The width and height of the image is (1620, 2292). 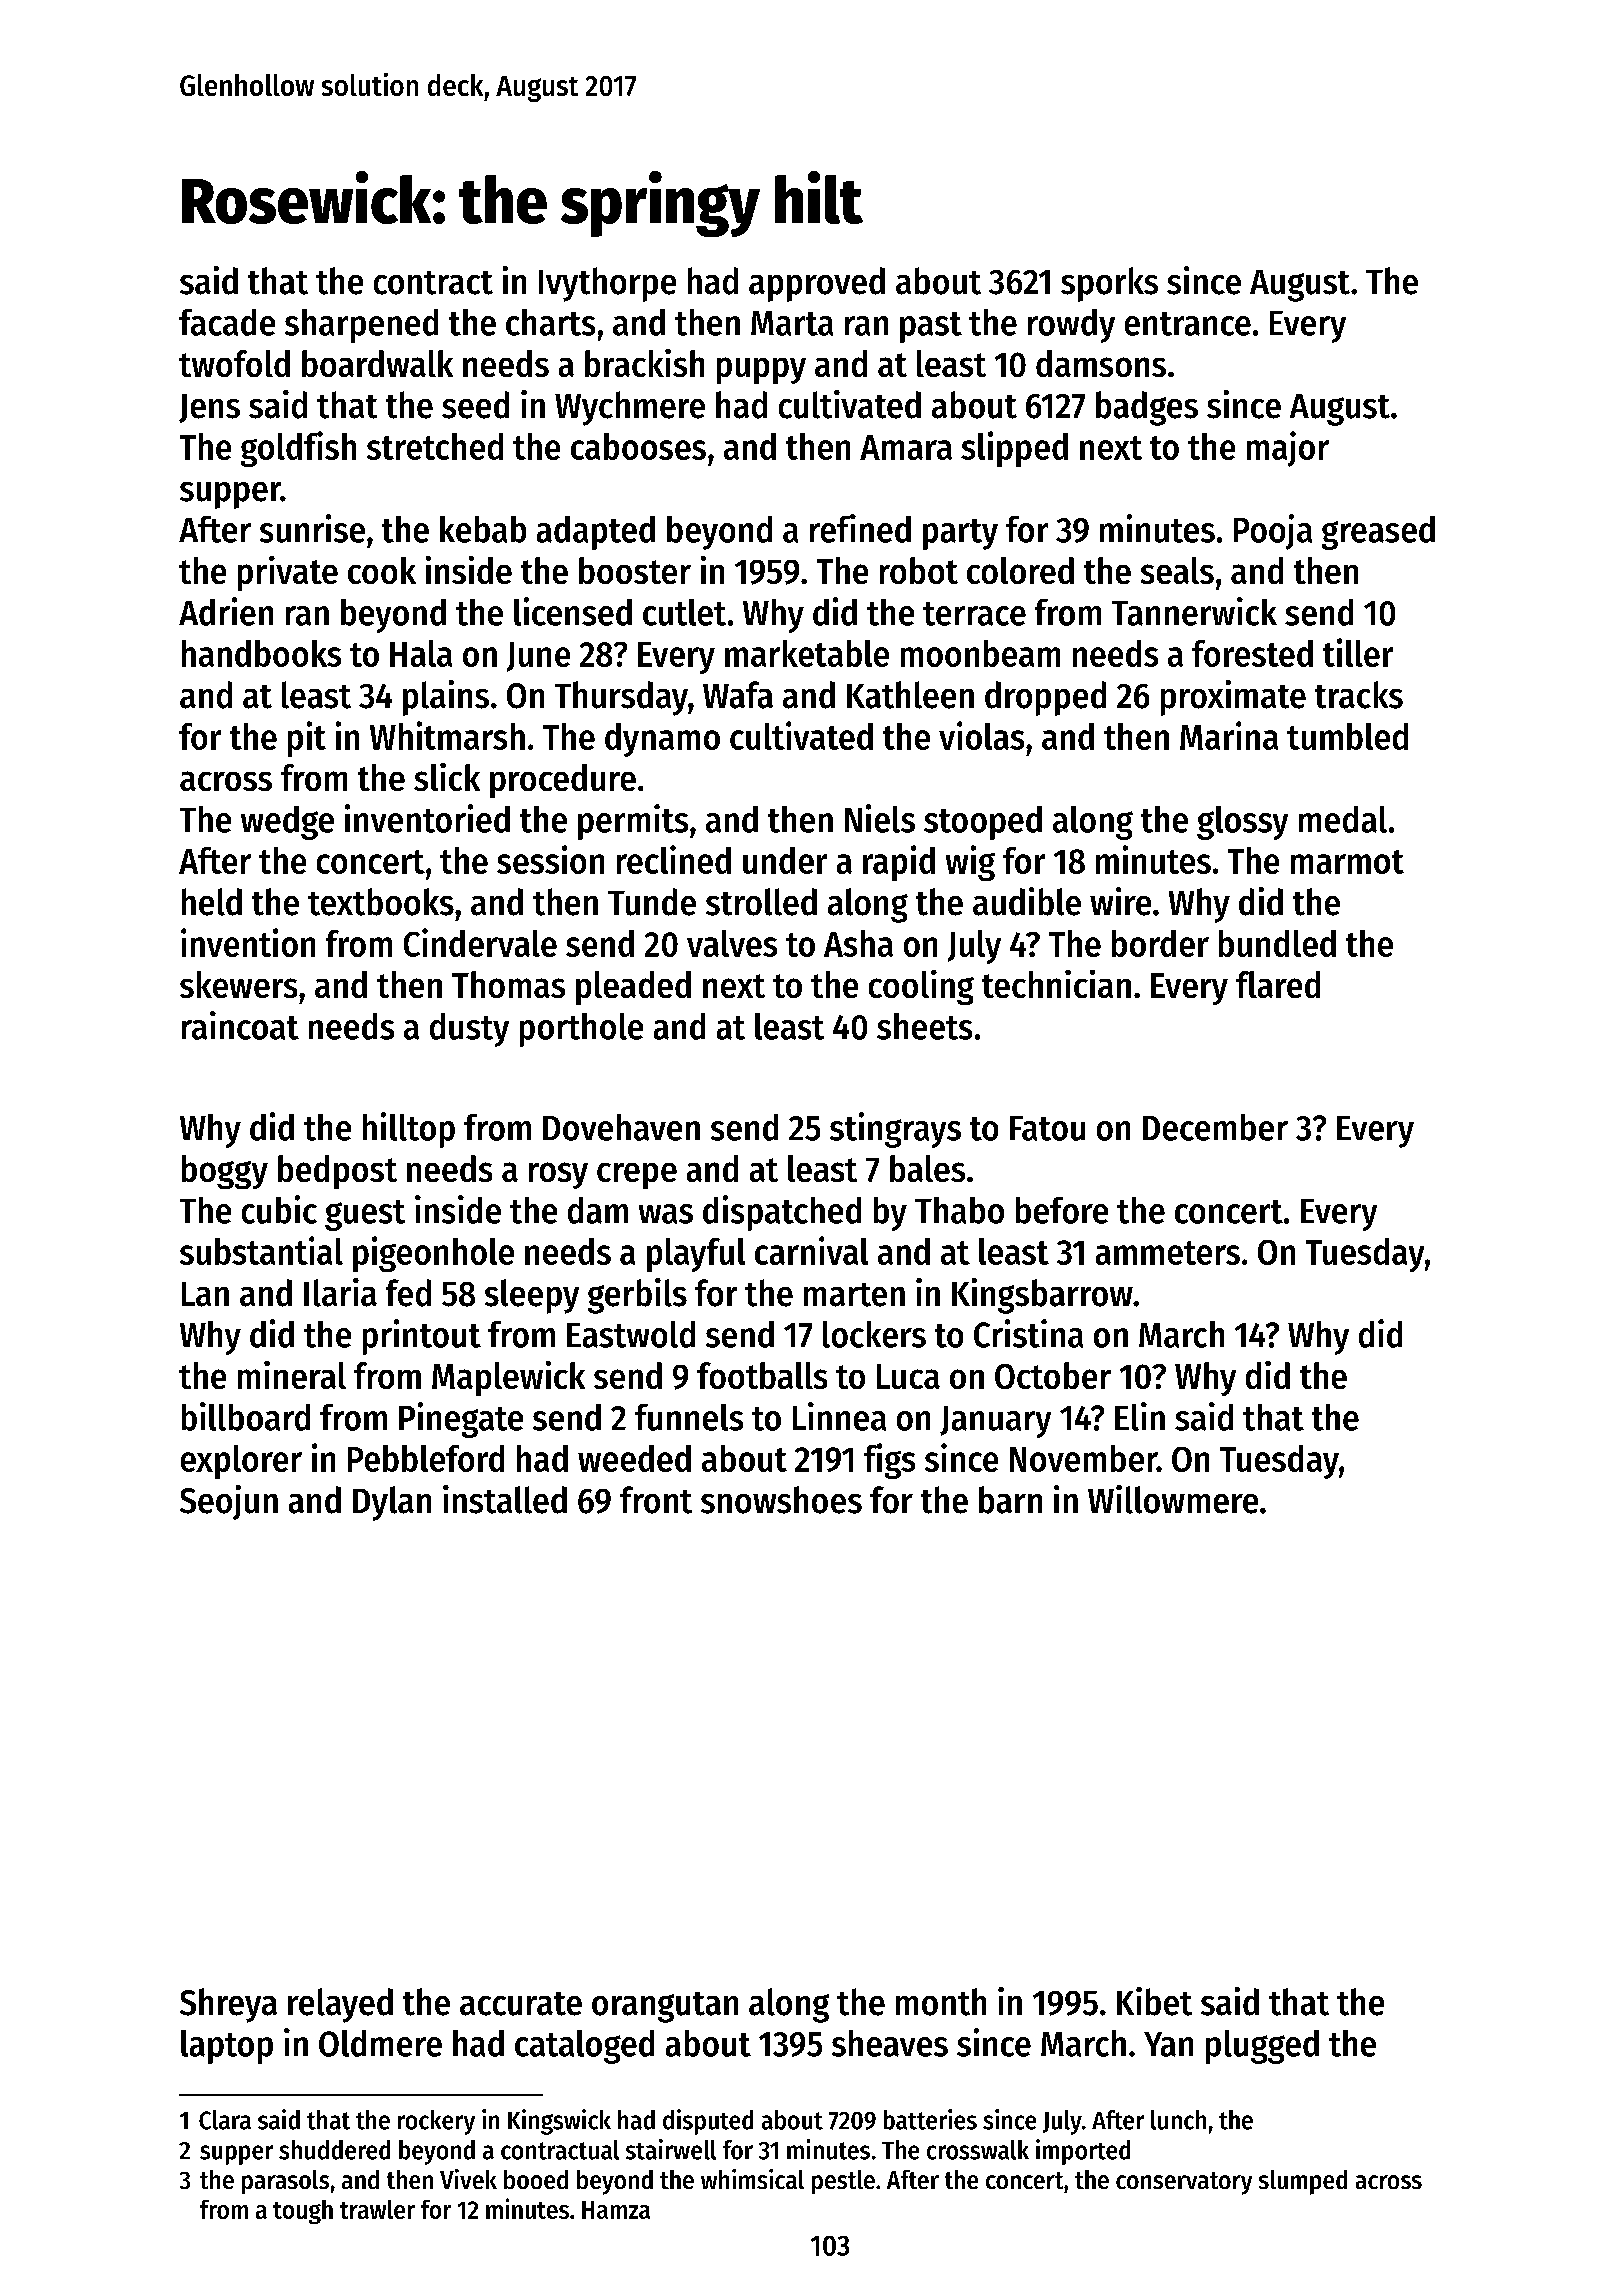 What do you see at coordinates (895, 1130) in the image?
I see `stingrays` at bounding box center [895, 1130].
